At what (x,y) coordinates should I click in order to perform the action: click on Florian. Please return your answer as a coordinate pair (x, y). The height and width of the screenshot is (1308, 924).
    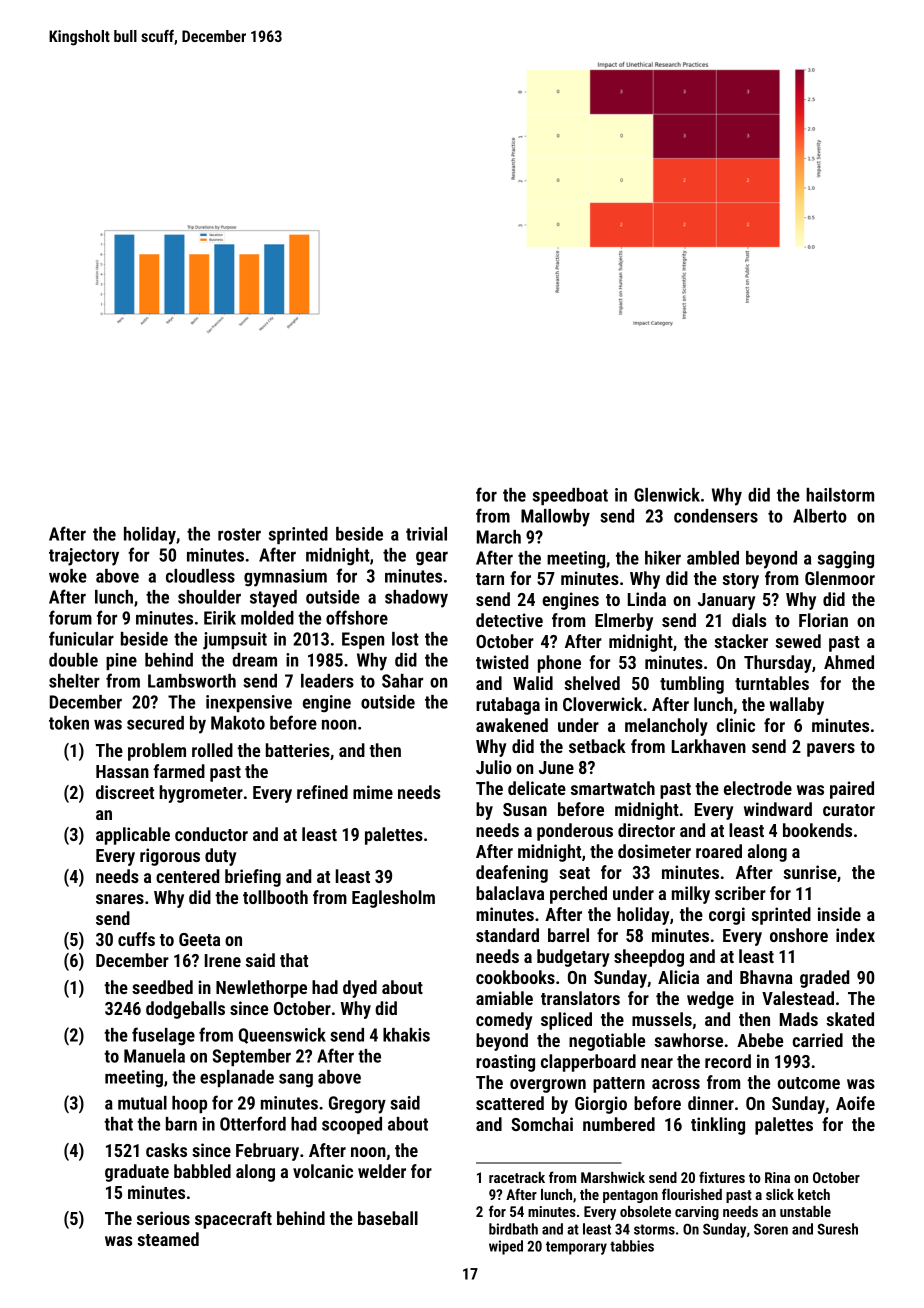
    Looking at the image, I should click on (823, 620).
